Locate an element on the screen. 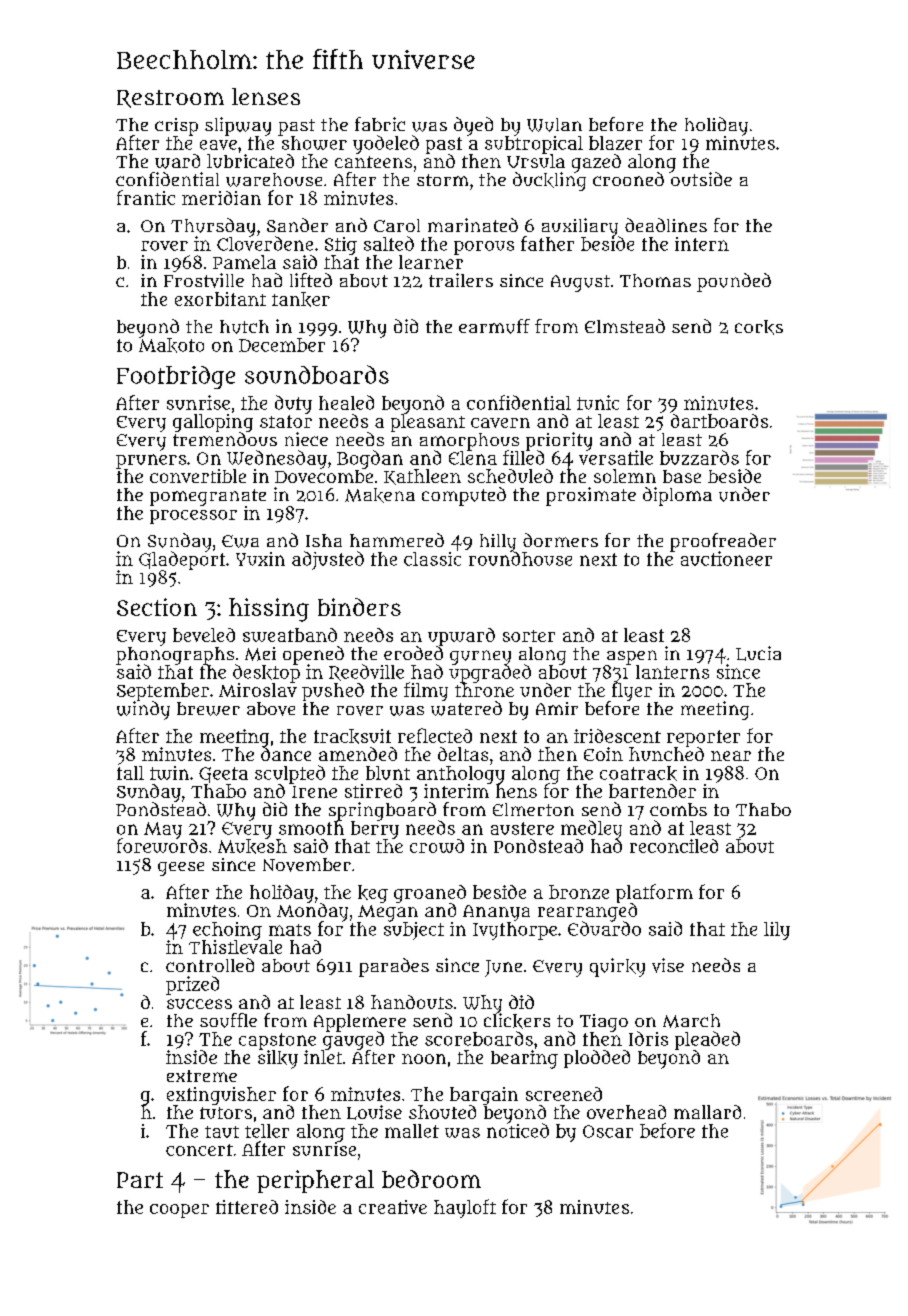  cooper is located at coordinates (179, 1211).
